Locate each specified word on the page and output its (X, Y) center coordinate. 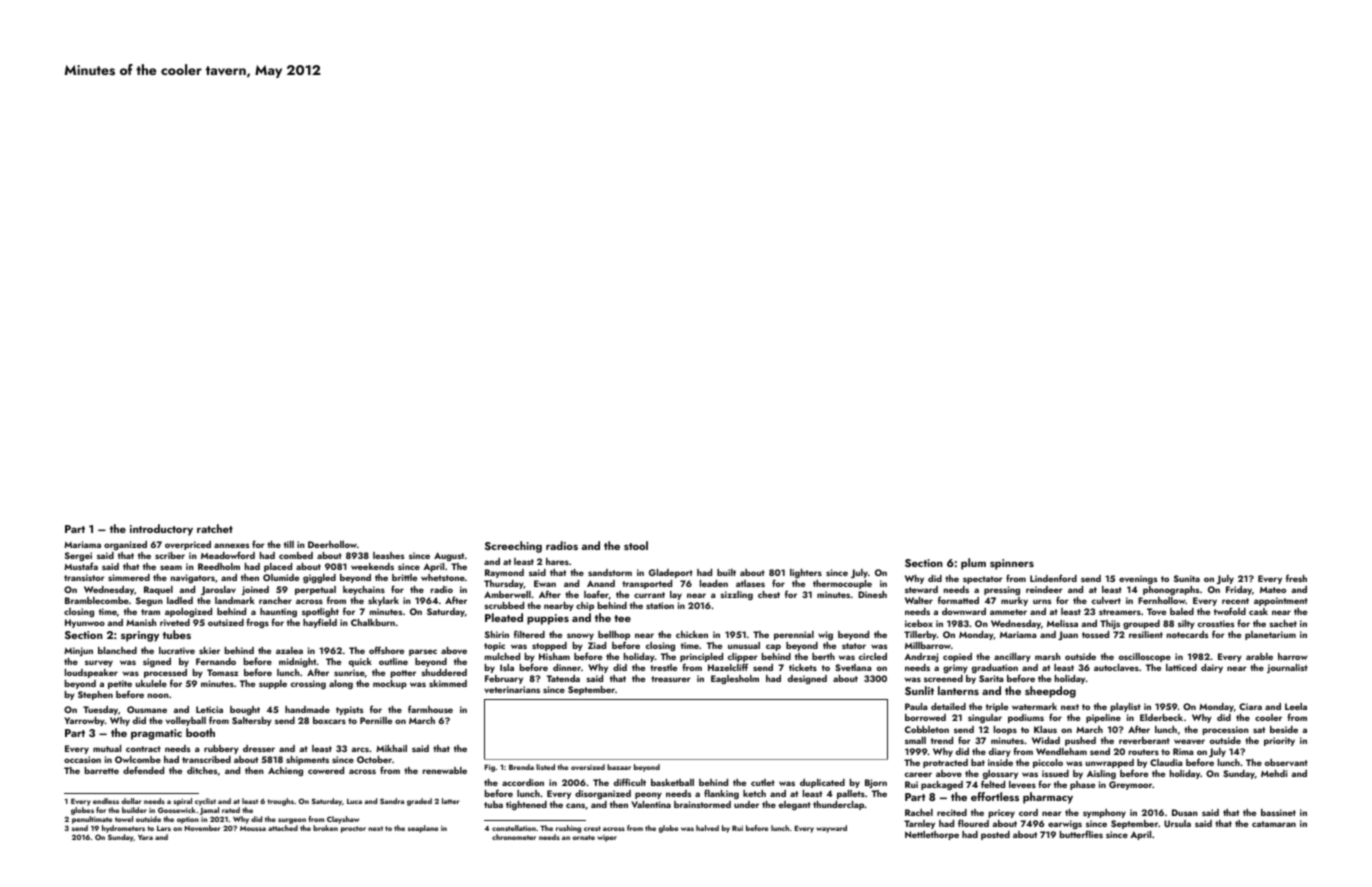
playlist (1126, 707)
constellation (514, 828)
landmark (235, 600)
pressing (1002, 590)
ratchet (215, 528)
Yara (145, 837)
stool (636, 545)
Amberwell (507, 594)
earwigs (1065, 824)
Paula (916, 706)
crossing (308, 684)
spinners (1012, 564)
